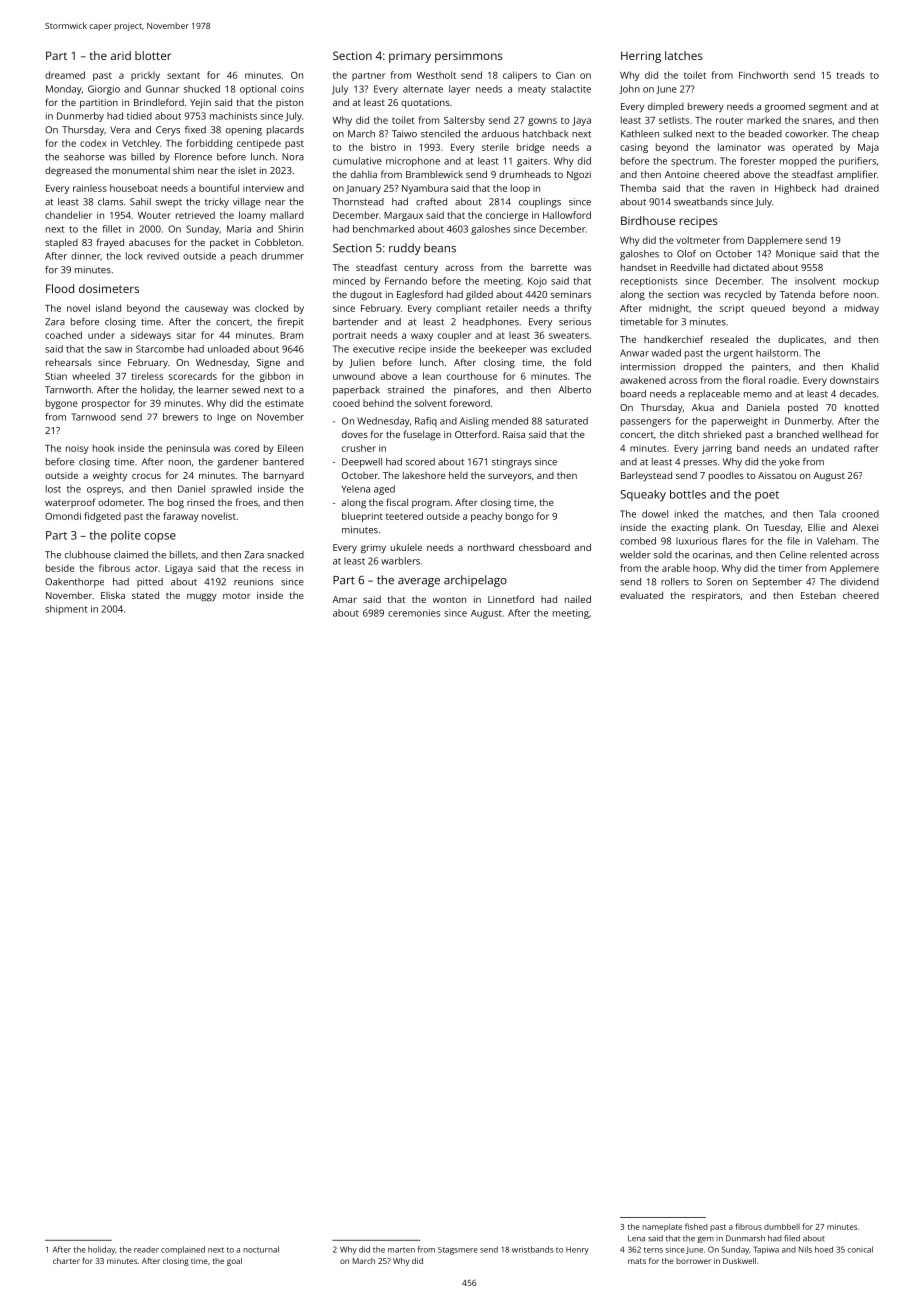 The width and height of the screenshot is (924, 1308). I want to click on treads, so click(851, 75).
